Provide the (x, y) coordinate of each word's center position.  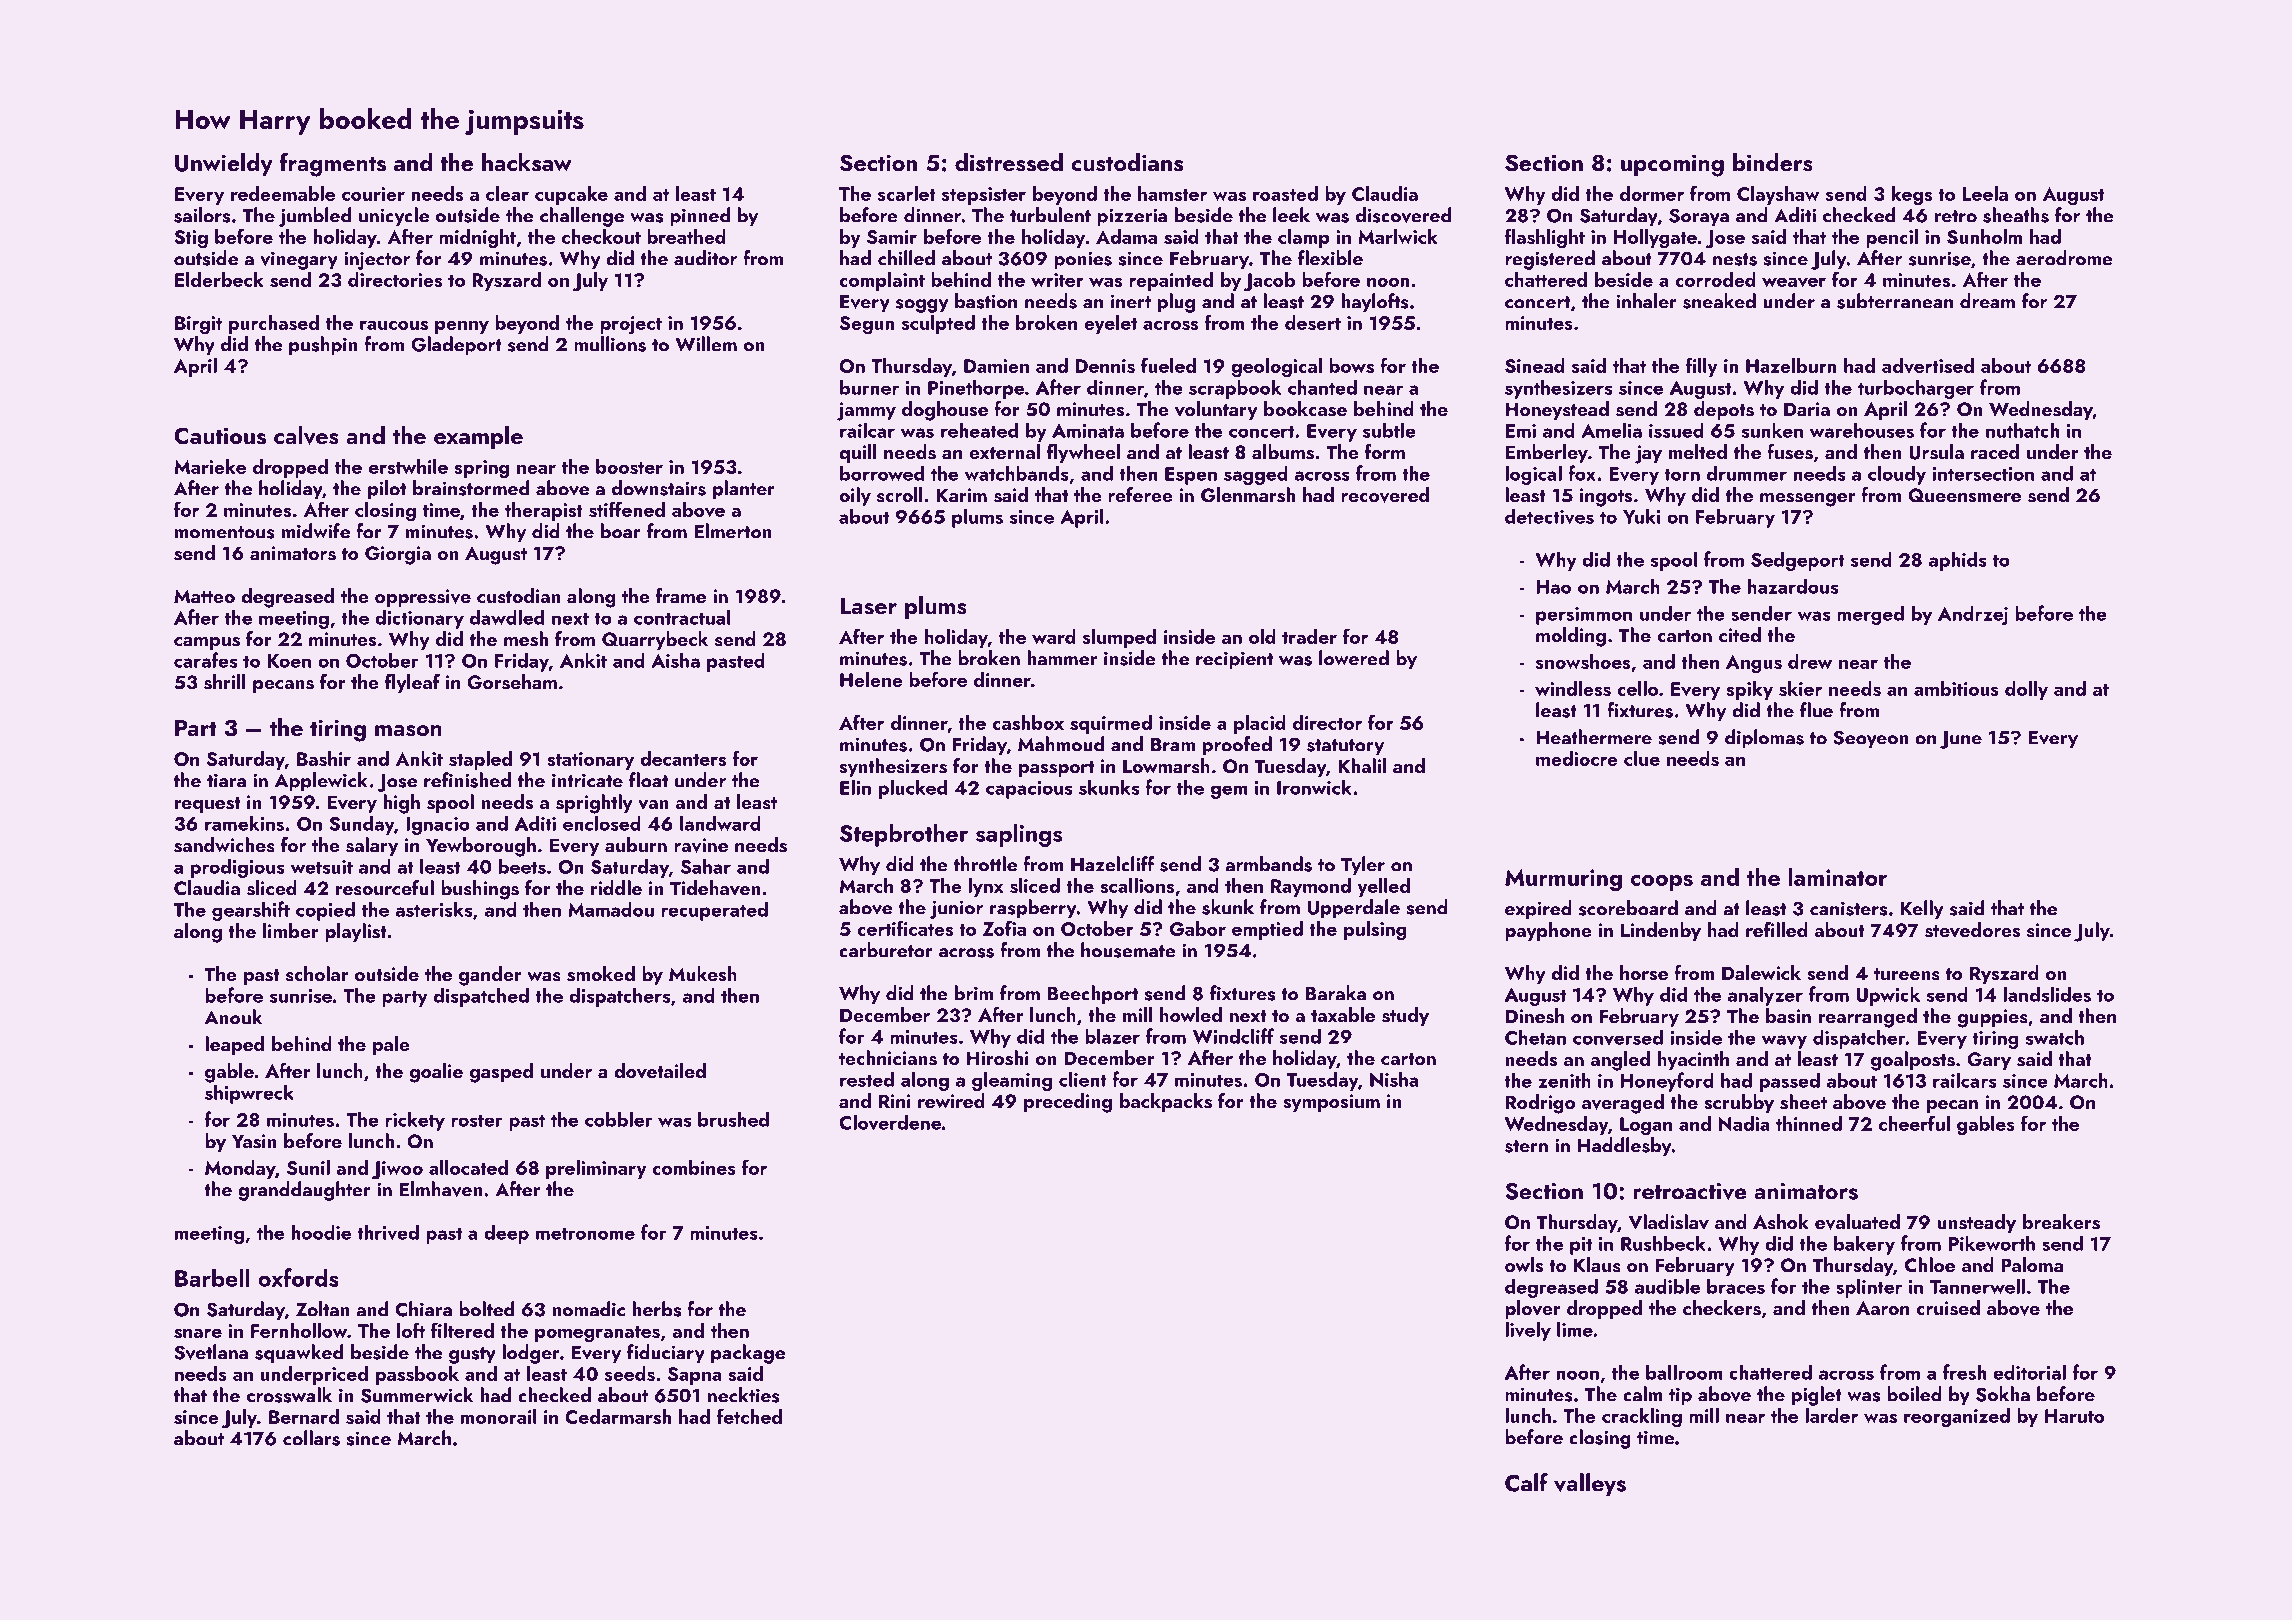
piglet (1817, 1396)
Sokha (2003, 1394)
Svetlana (211, 1352)
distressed (1009, 162)
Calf (1526, 1482)
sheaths (2016, 215)
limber (290, 930)
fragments (333, 164)
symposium (1331, 1103)
